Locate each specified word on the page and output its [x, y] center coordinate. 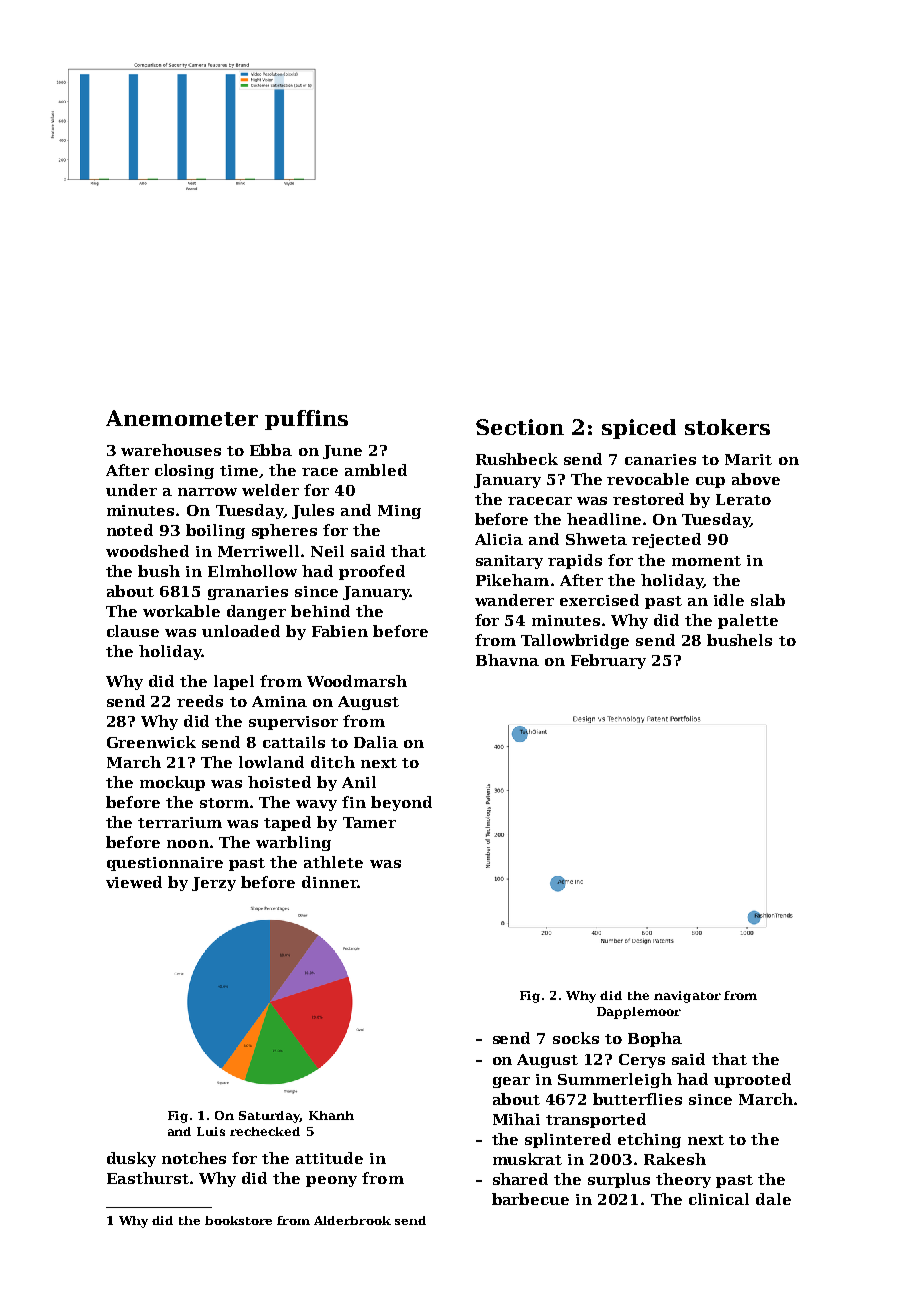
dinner [330, 882]
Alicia [499, 539]
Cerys [642, 1061]
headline [604, 519]
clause [133, 631]
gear [511, 1082]
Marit [748, 459]
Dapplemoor [639, 1013]
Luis [211, 1131]
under [131, 490]
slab [768, 600]
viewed [134, 882]
